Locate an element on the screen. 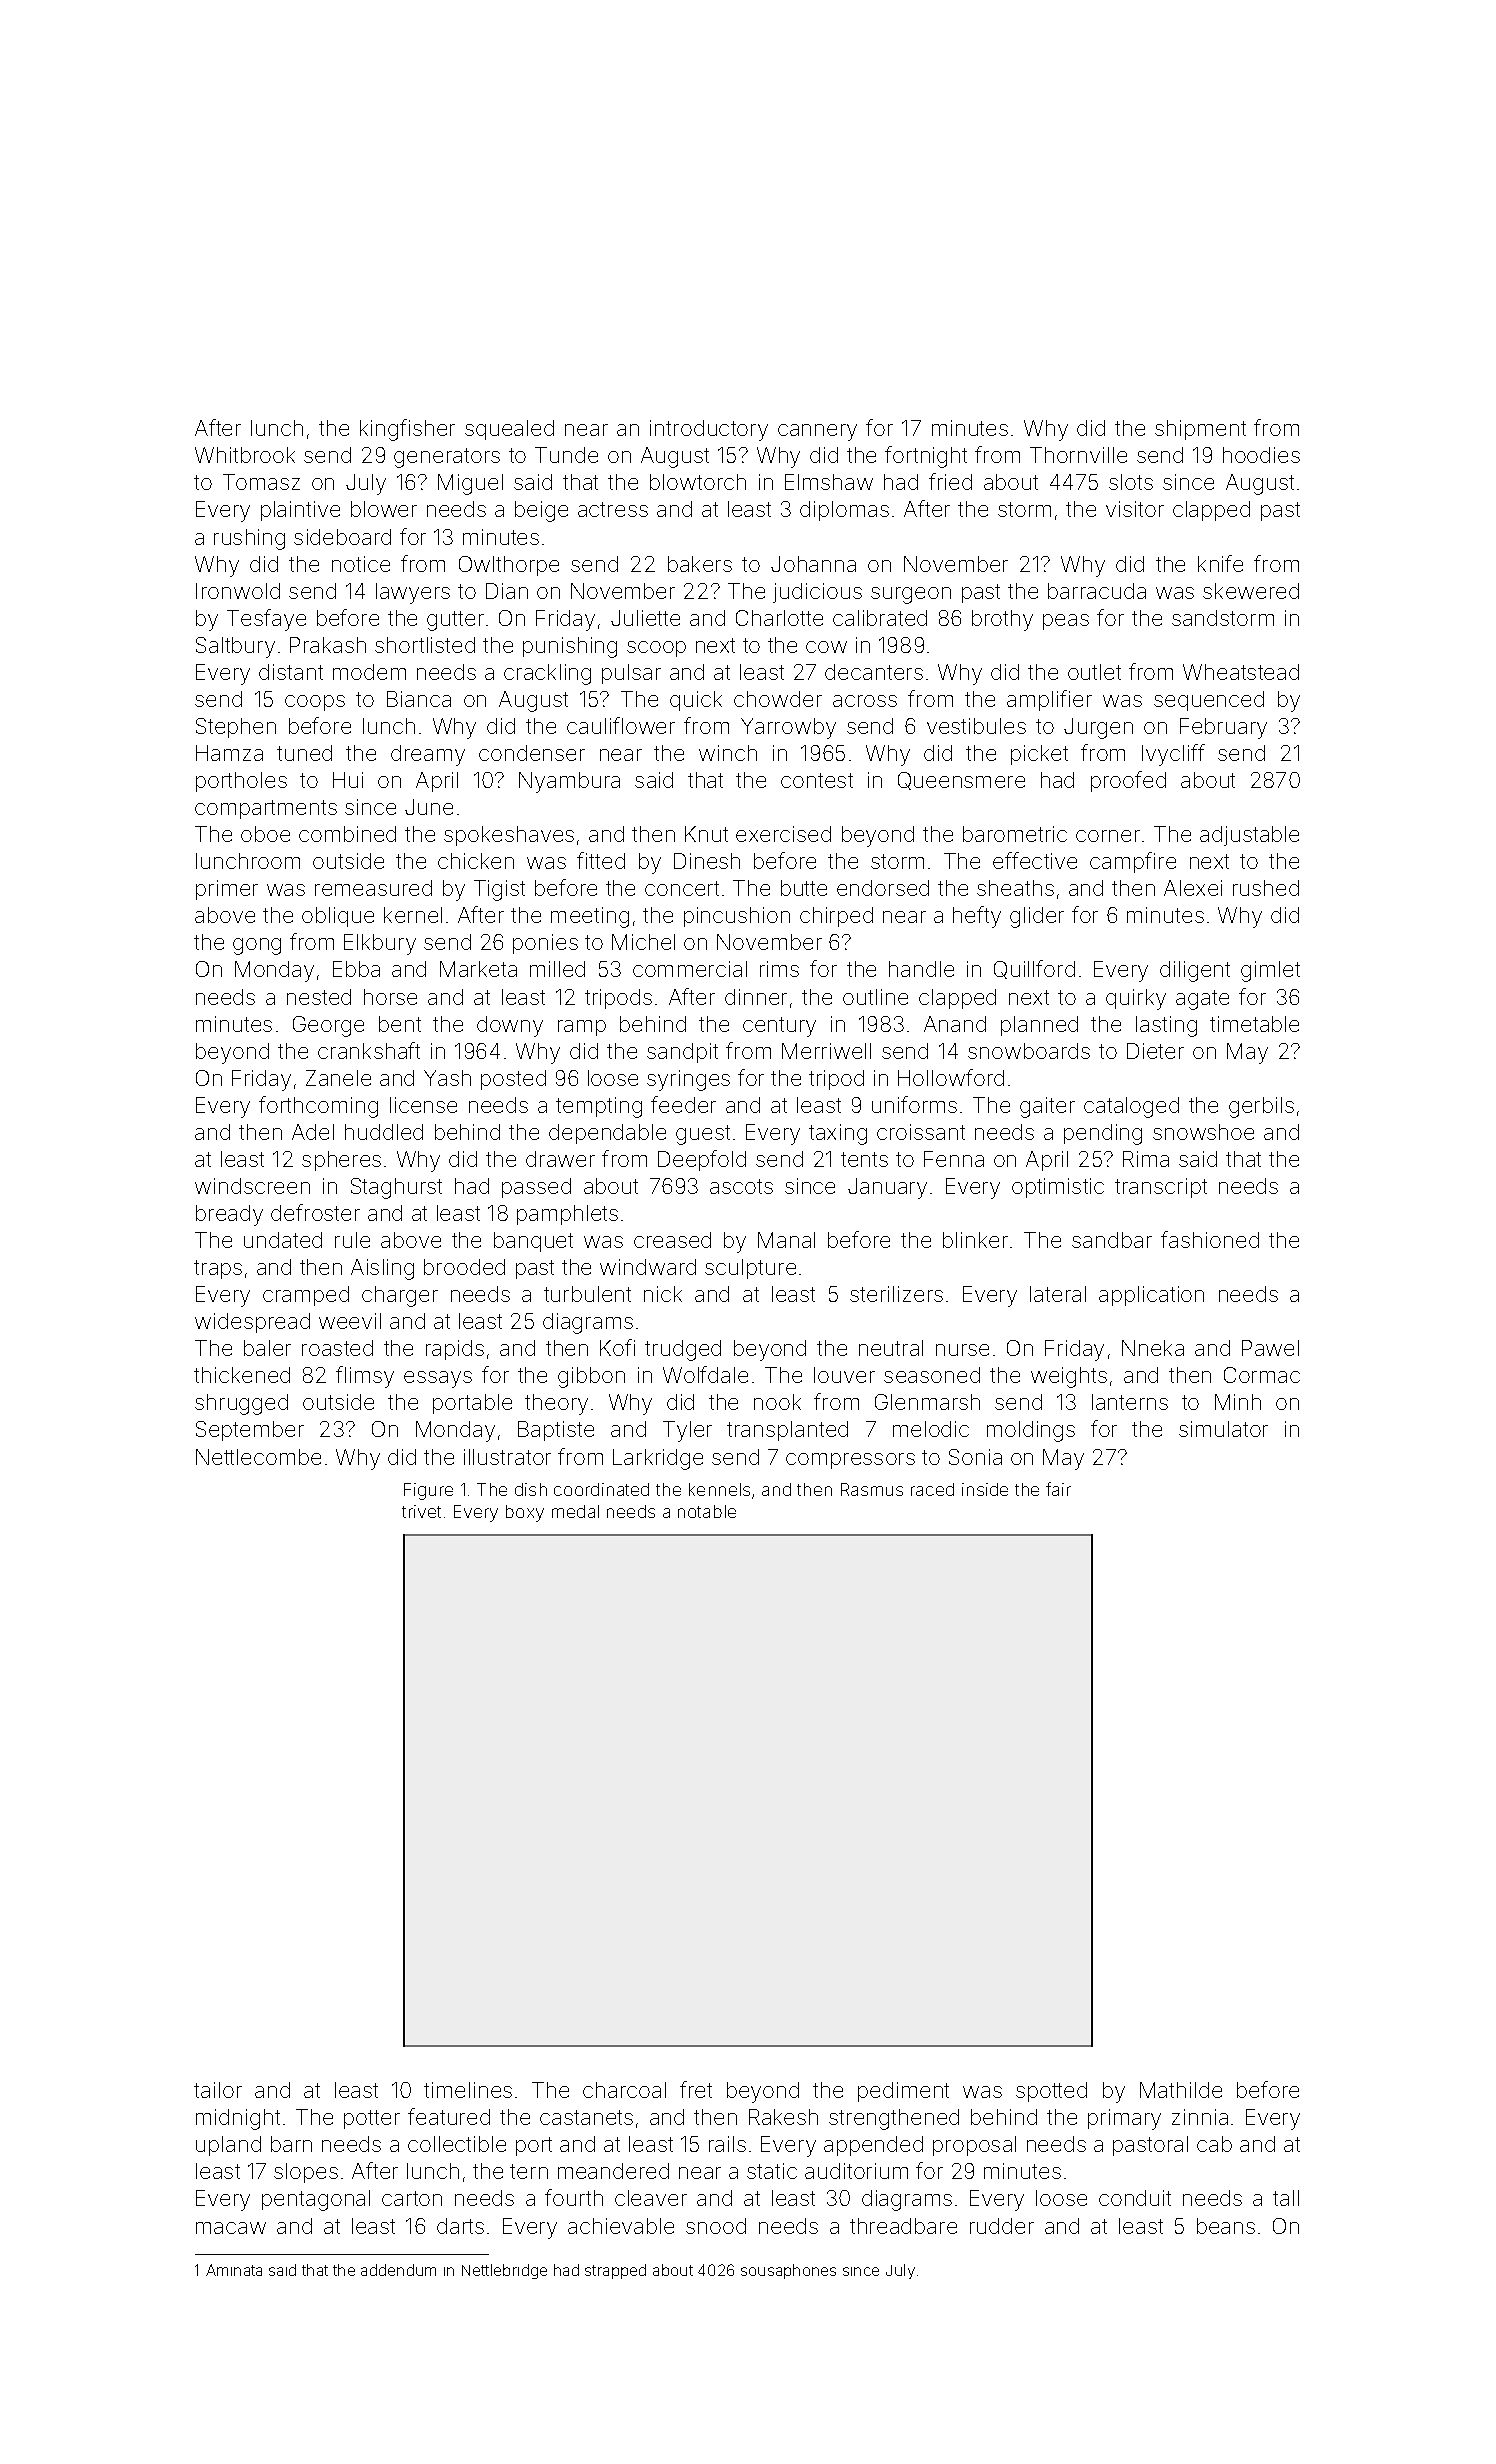 The image size is (1496, 2464). gong is located at coordinates (257, 946).
